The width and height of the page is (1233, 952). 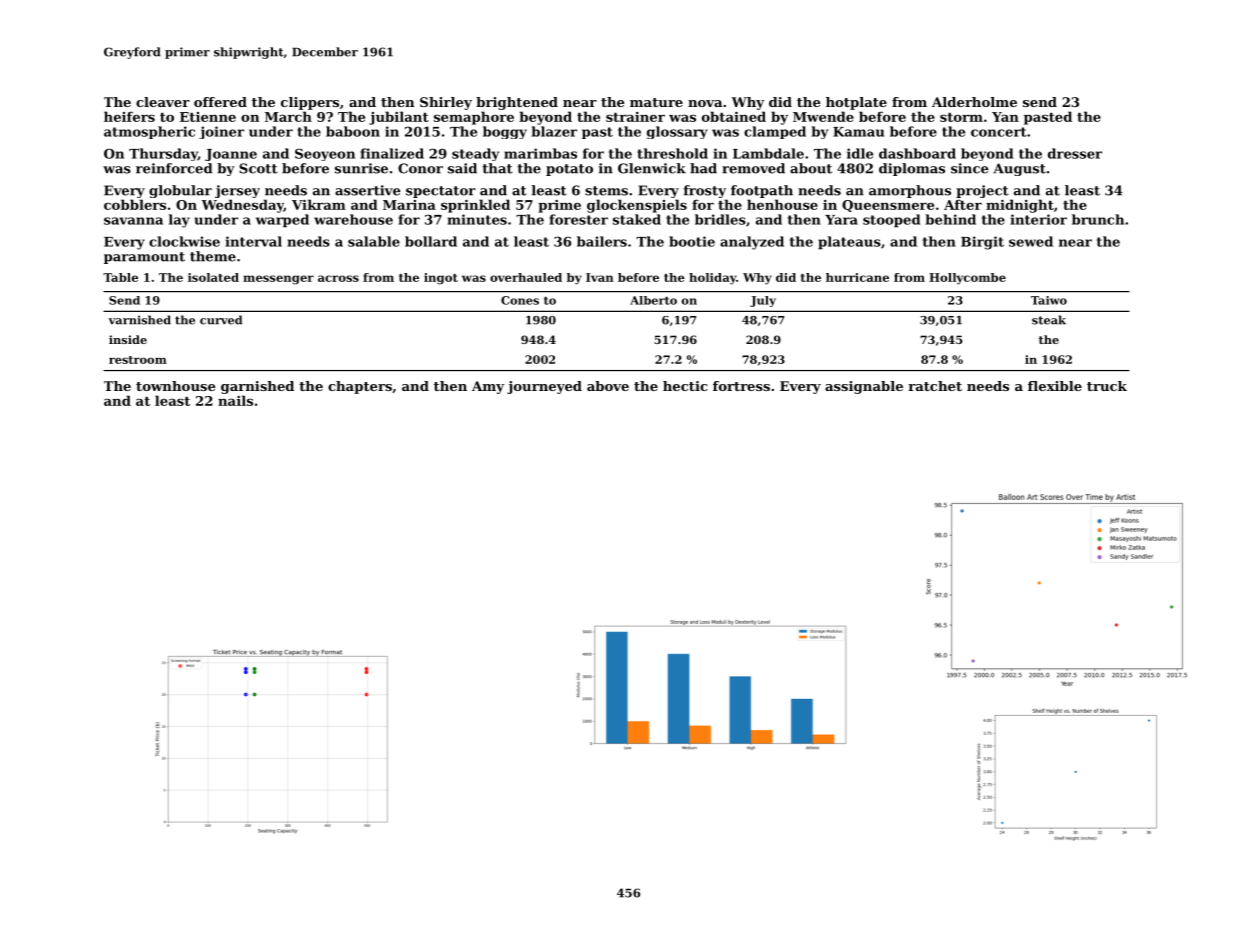 What do you see at coordinates (1055, 386) in the page?
I see `flexible` at bounding box center [1055, 386].
